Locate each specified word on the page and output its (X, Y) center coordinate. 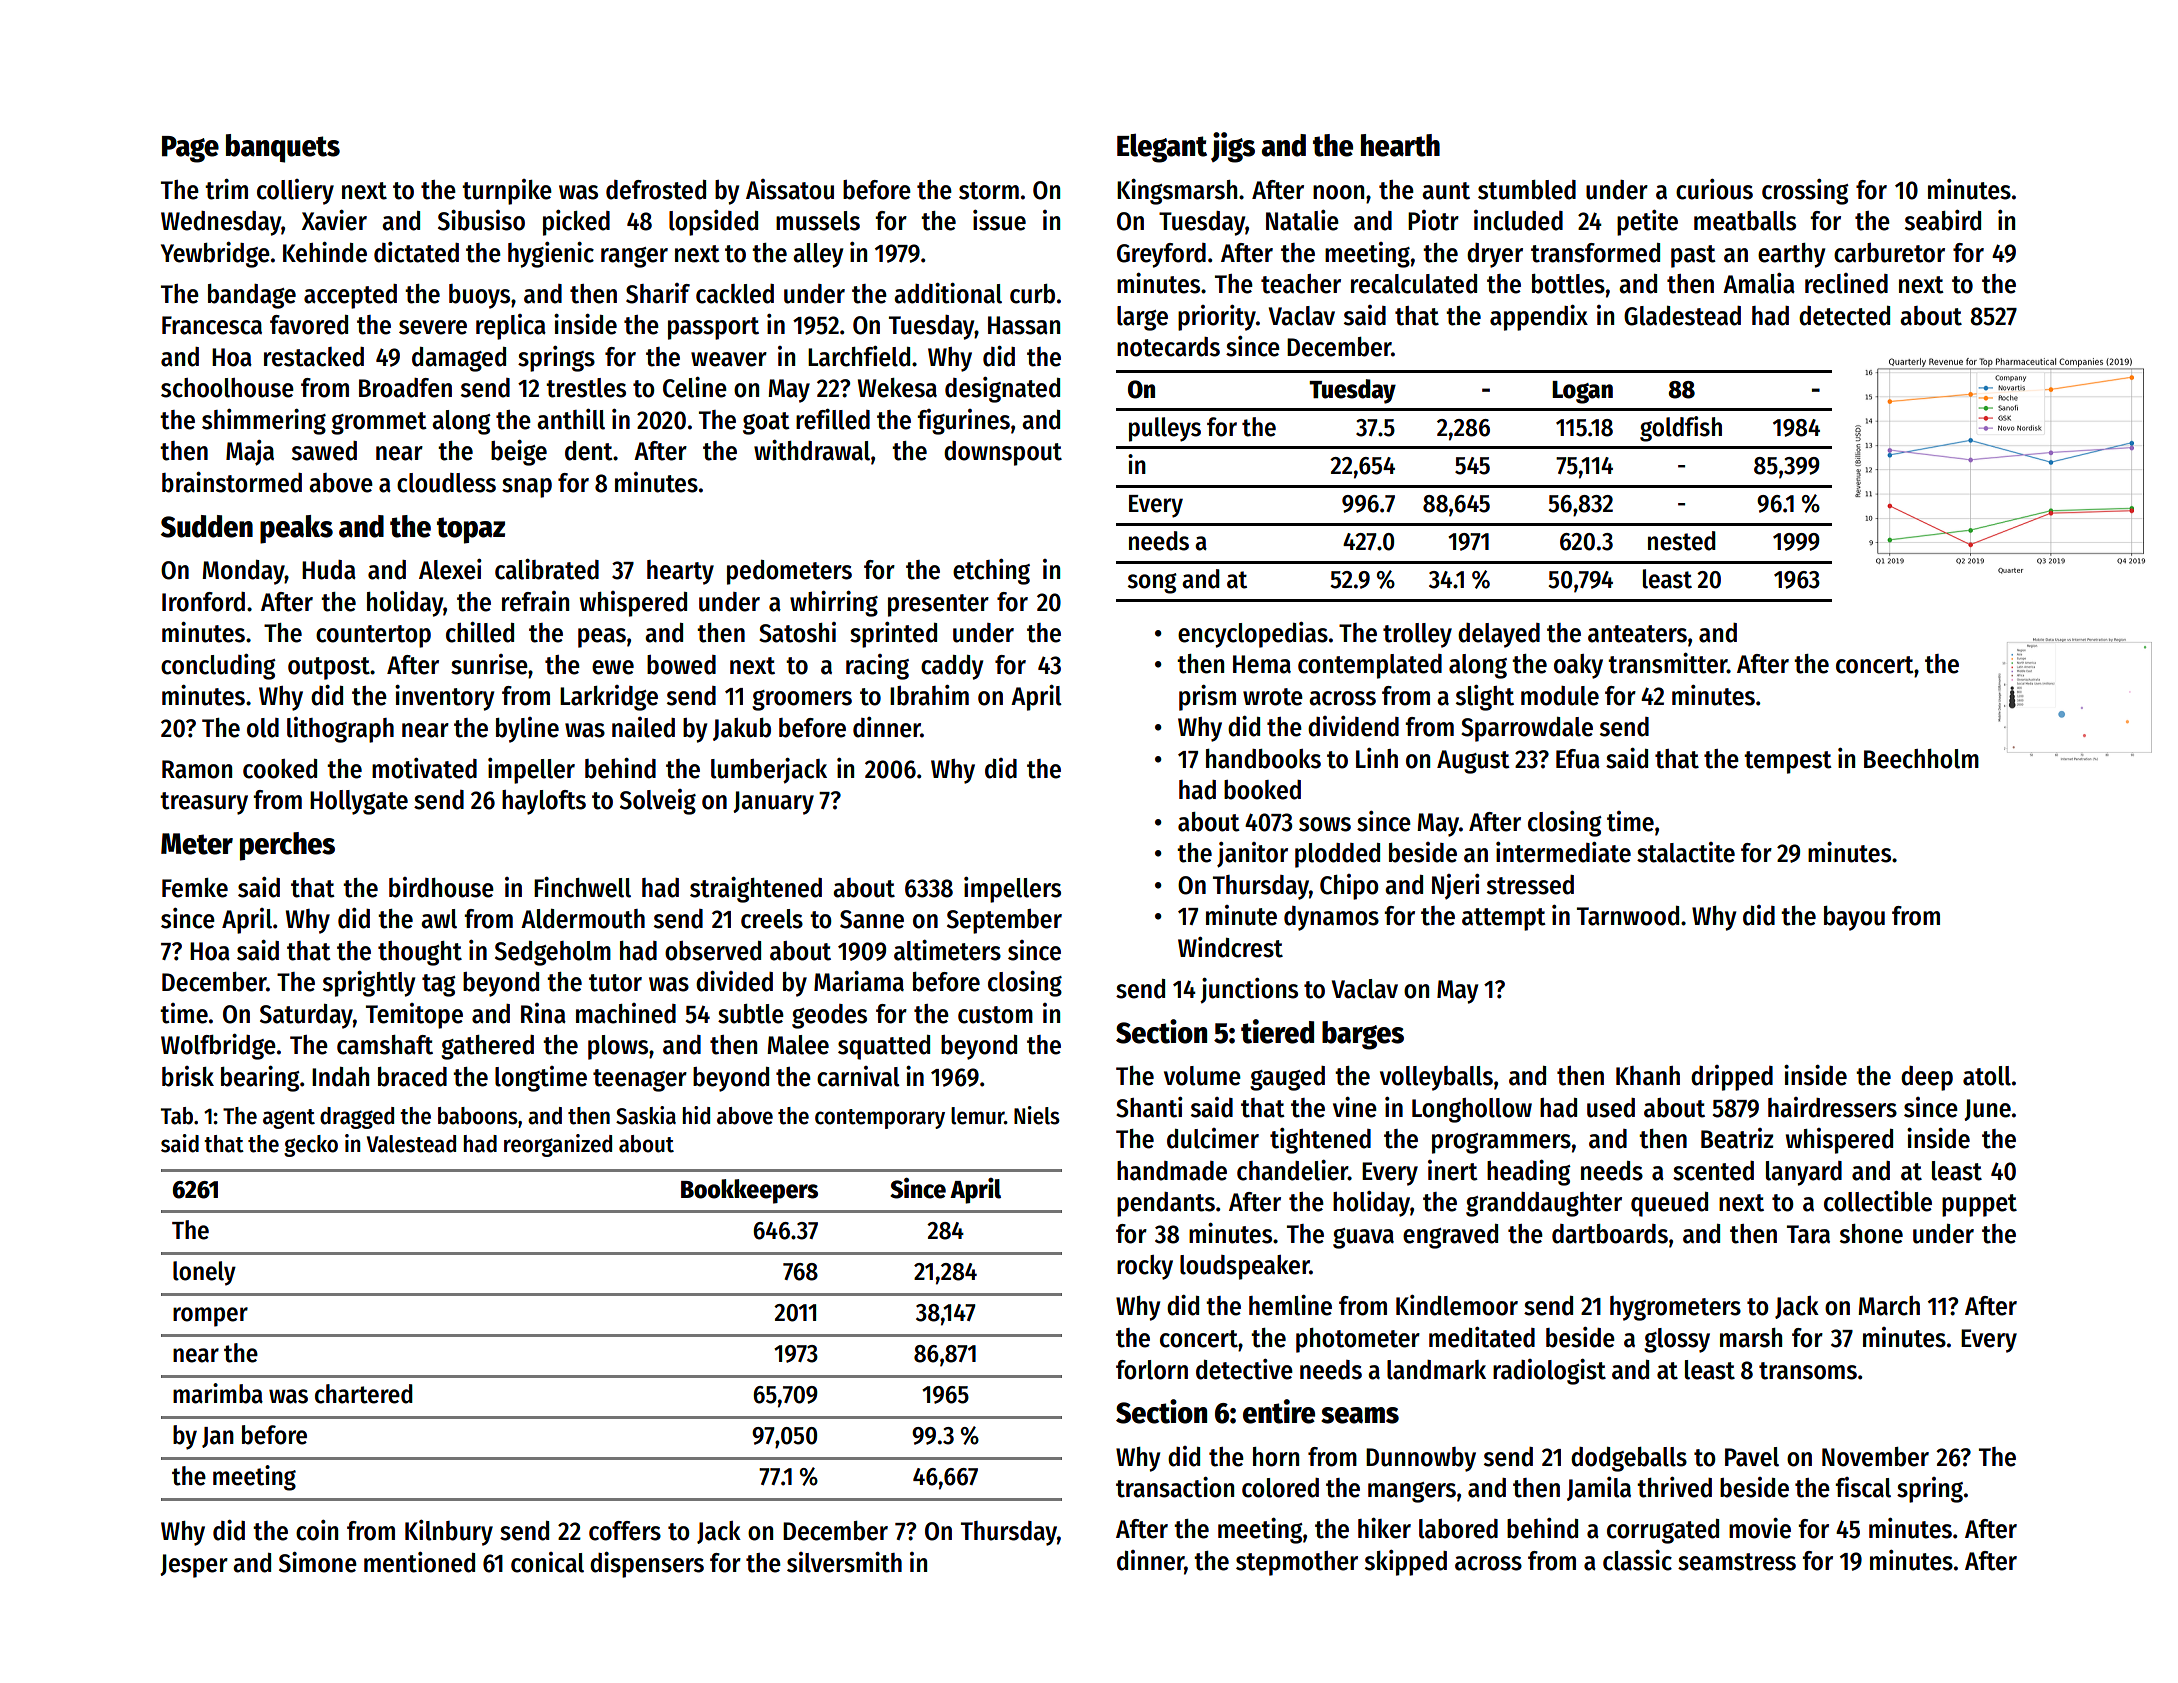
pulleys (1165, 429)
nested (1682, 541)
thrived (1674, 1487)
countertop (373, 636)
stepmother (1297, 1563)
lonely (204, 1273)
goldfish (1681, 429)
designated (1002, 390)
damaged (459, 359)
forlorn (1152, 1370)
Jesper (194, 1566)
